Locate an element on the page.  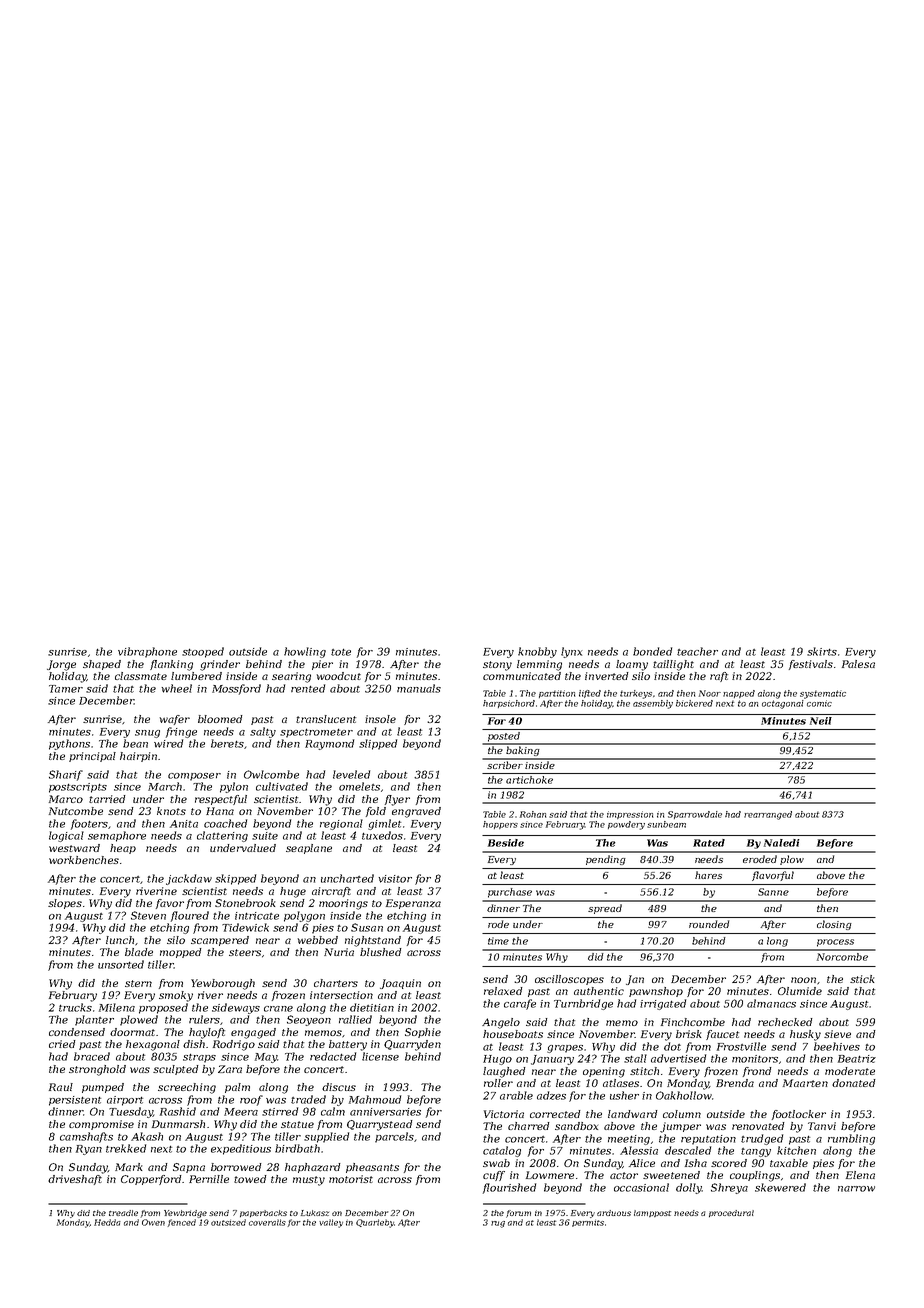
scampered is located at coordinates (220, 941).
